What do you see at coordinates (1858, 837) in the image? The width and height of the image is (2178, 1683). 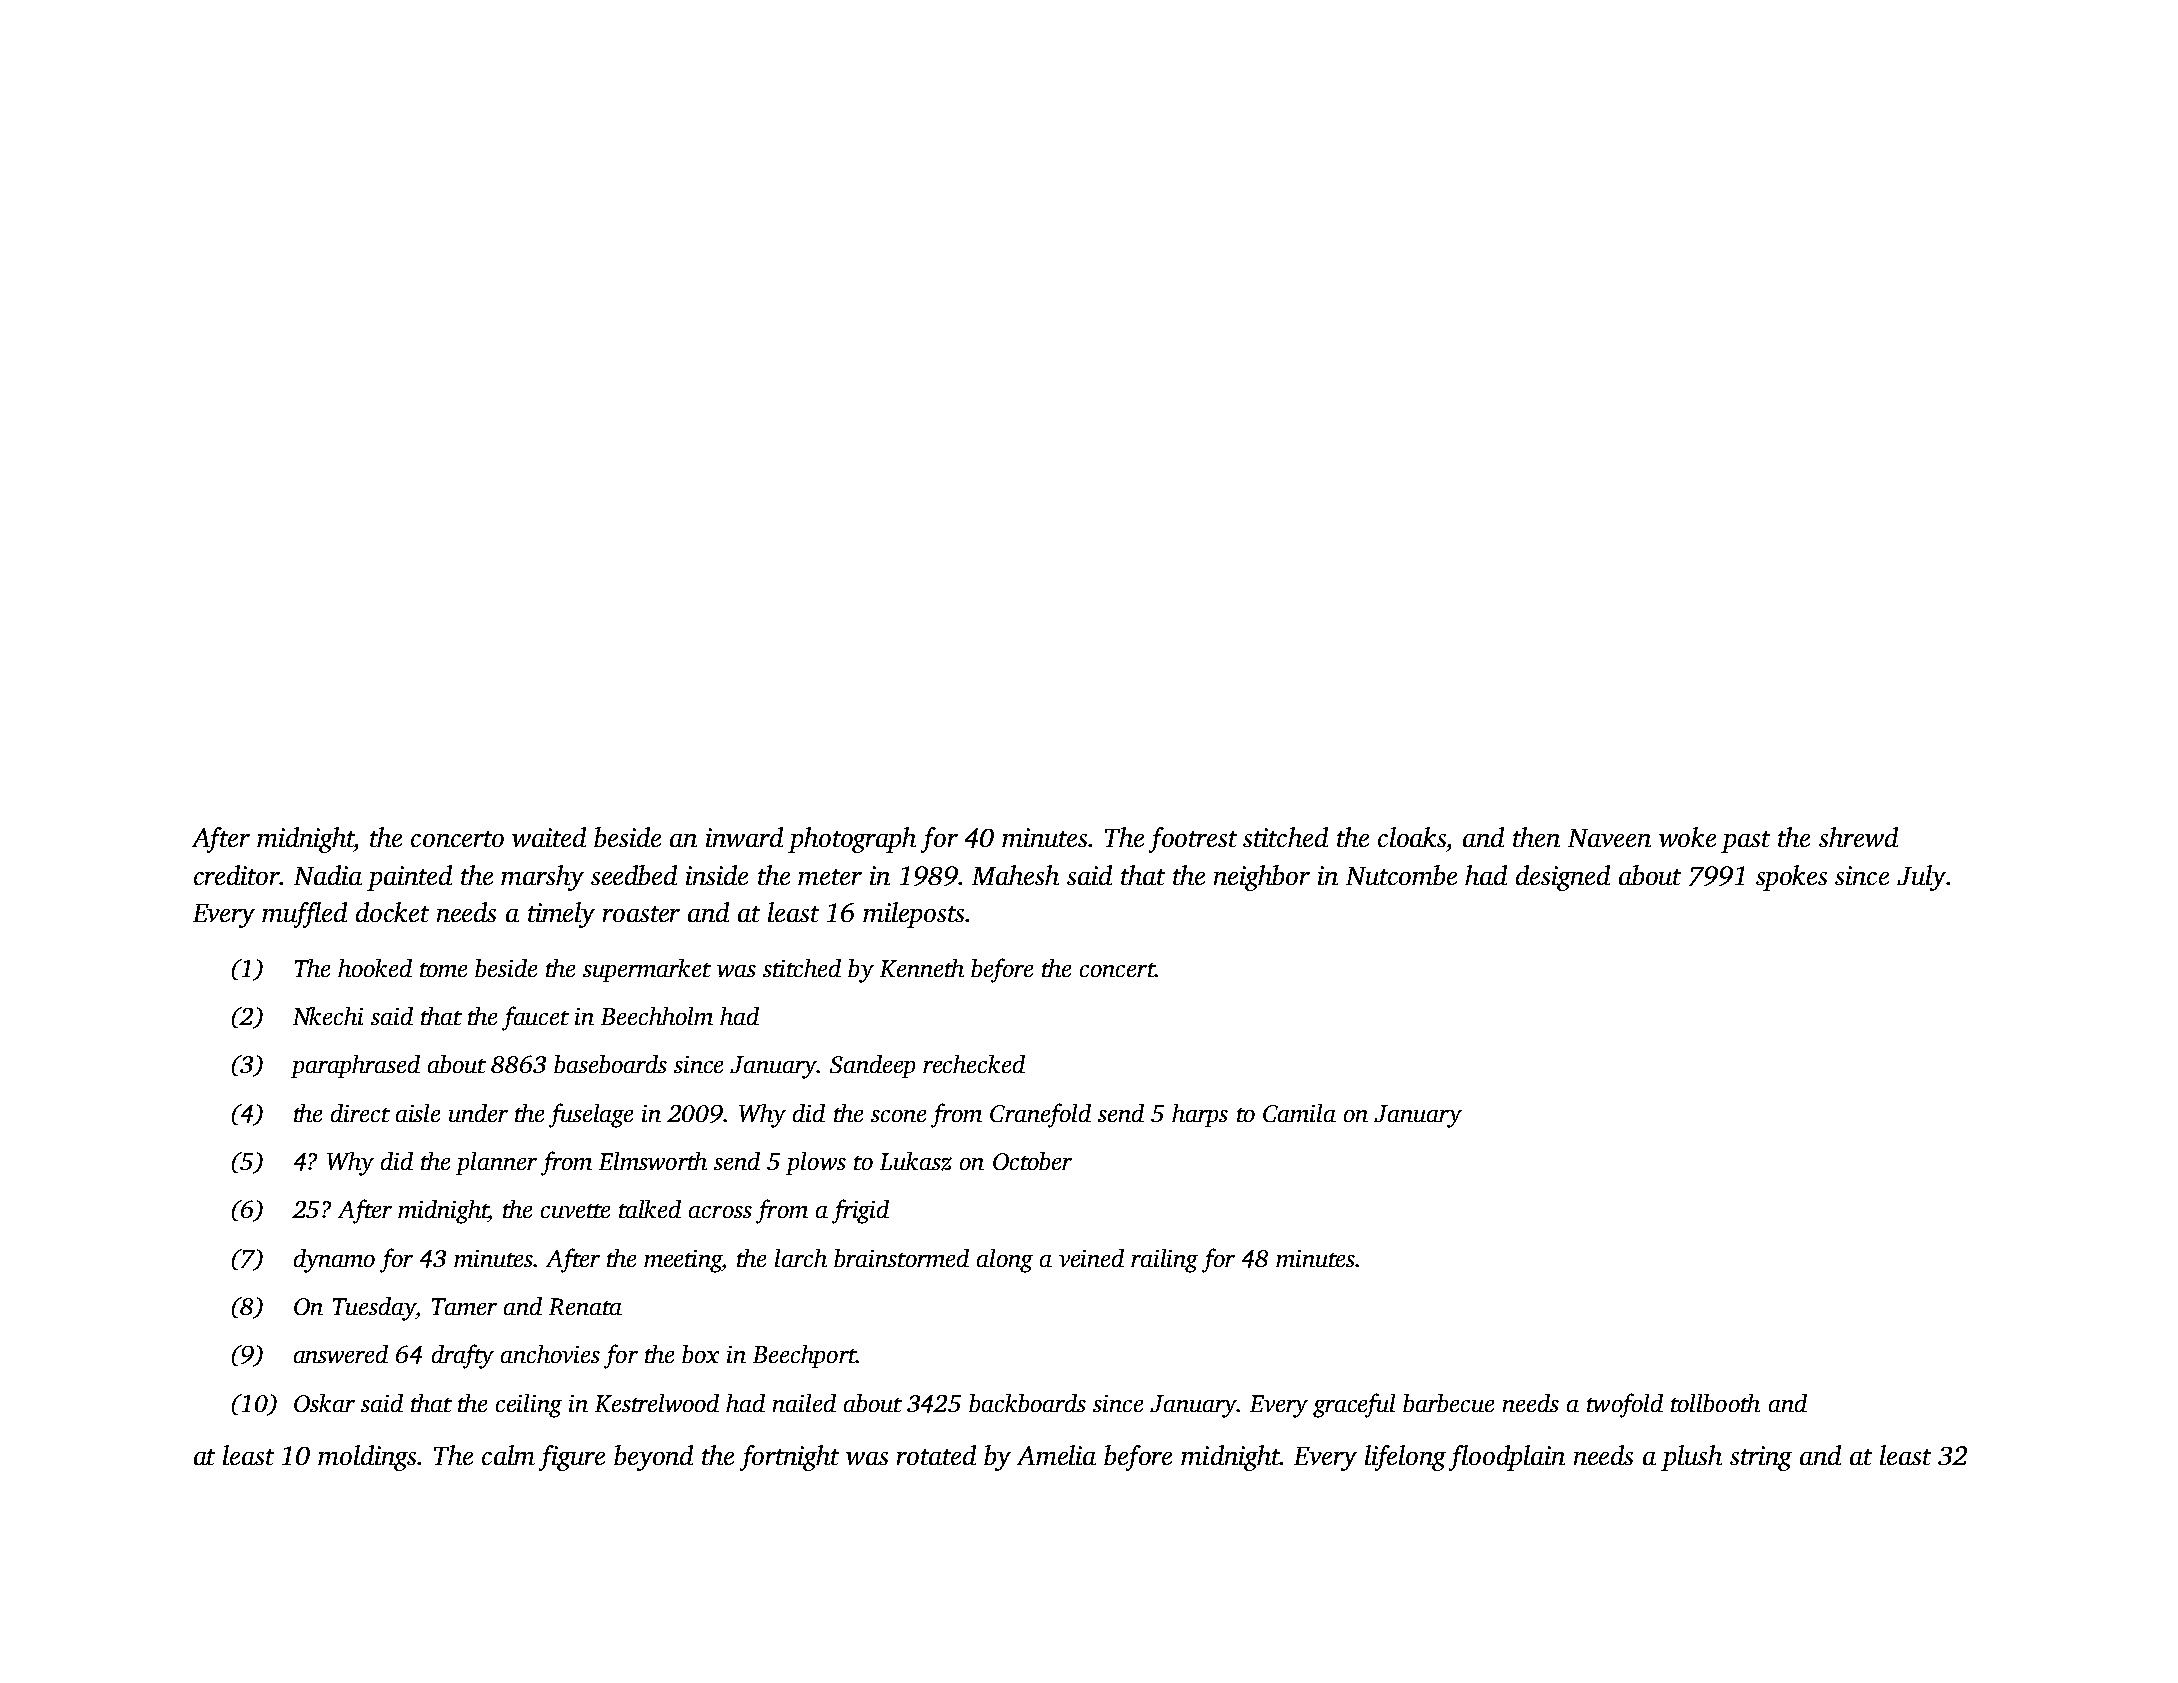 I see `shrewd` at bounding box center [1858, 837].
